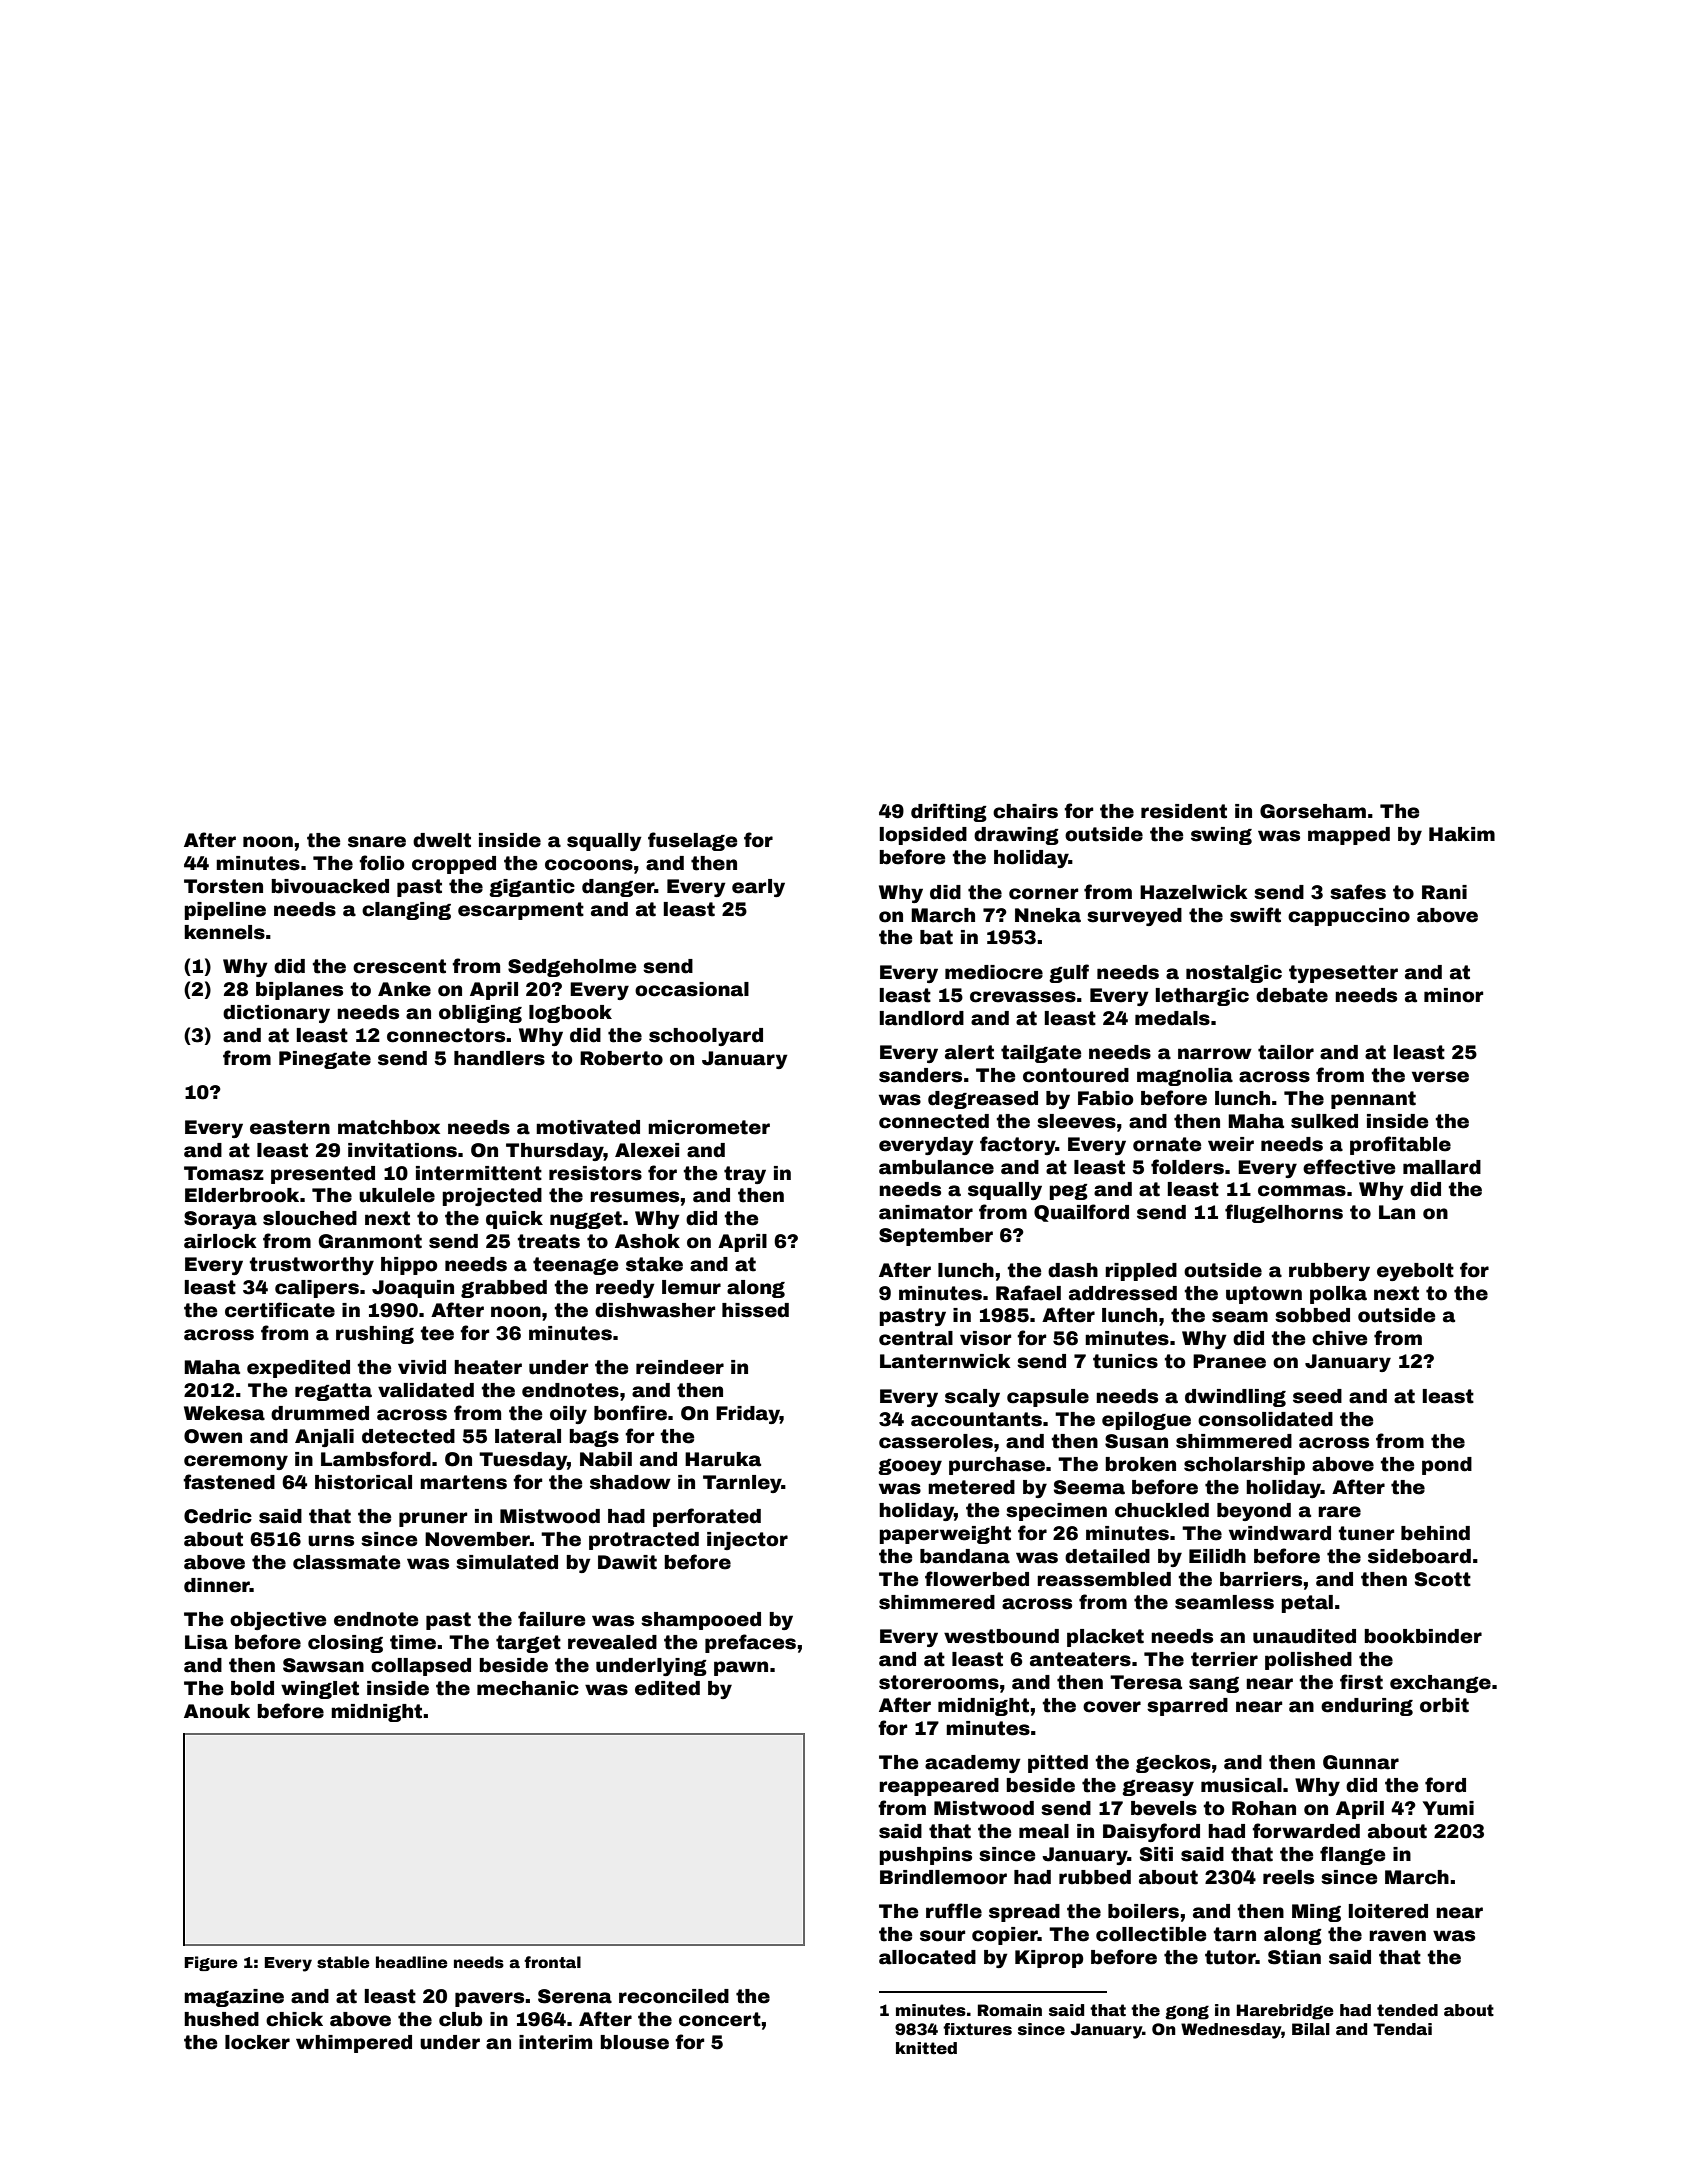 The height and width of the document is (2178, 1683). I want to click on dwelt, so click(442, 840).
